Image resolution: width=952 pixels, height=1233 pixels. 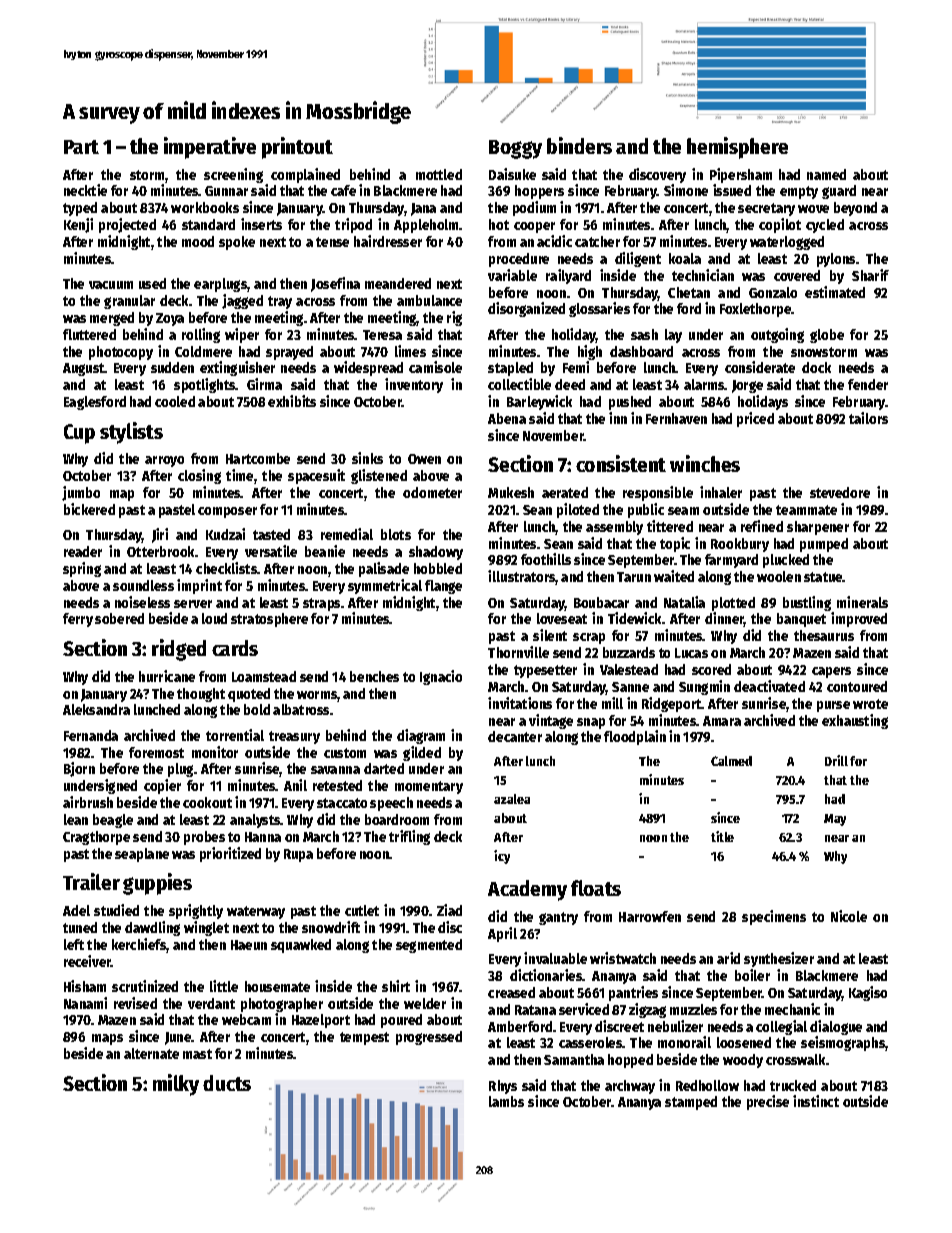 What do you see at coordinates (249, 945) in the screenshot?
I see `Haeun` at bounding box center [249, 945].
